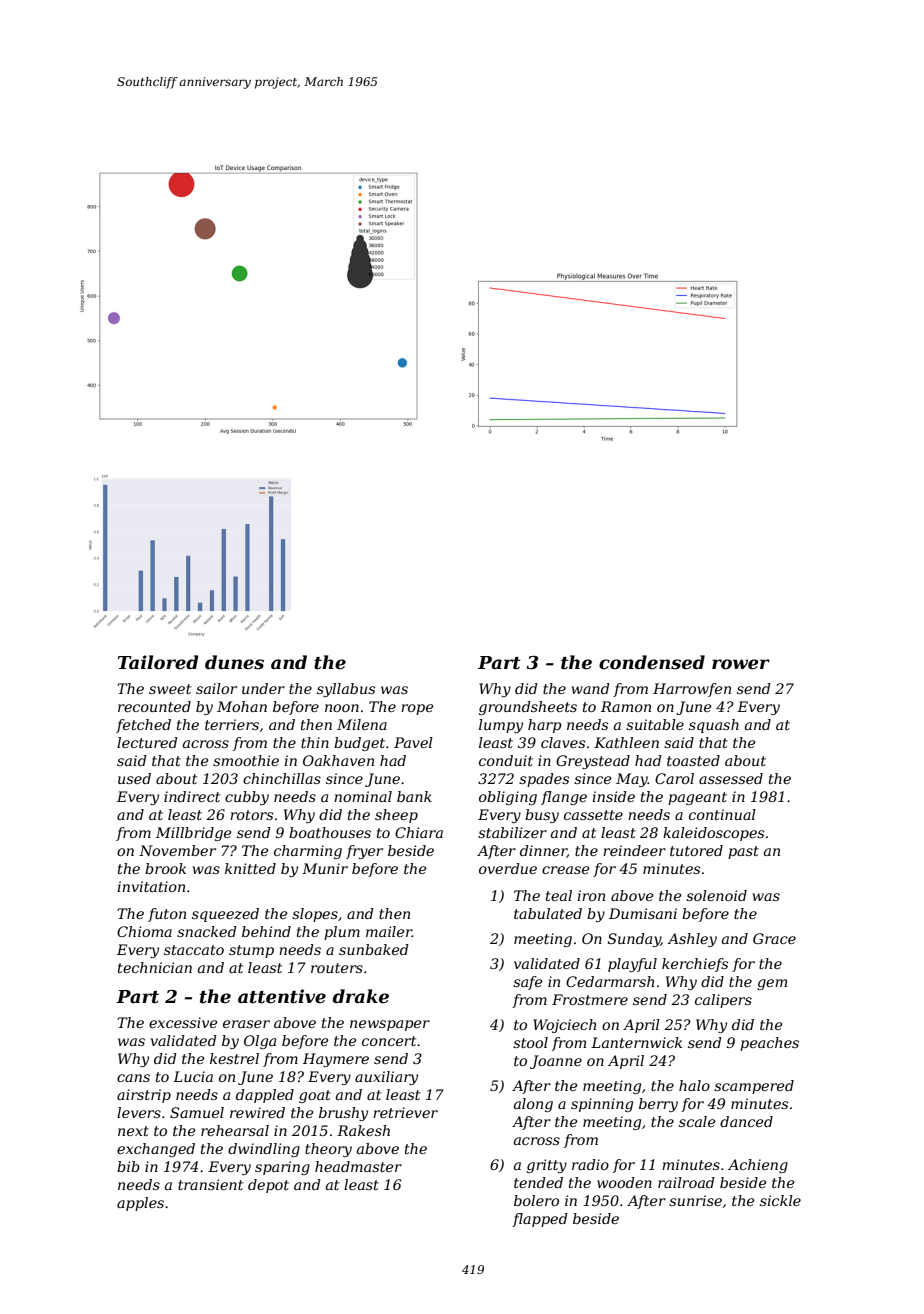  What do you see at coordinates (417, 709) in the screenshot?
I see `rope` at bounding box center [417, 709].
